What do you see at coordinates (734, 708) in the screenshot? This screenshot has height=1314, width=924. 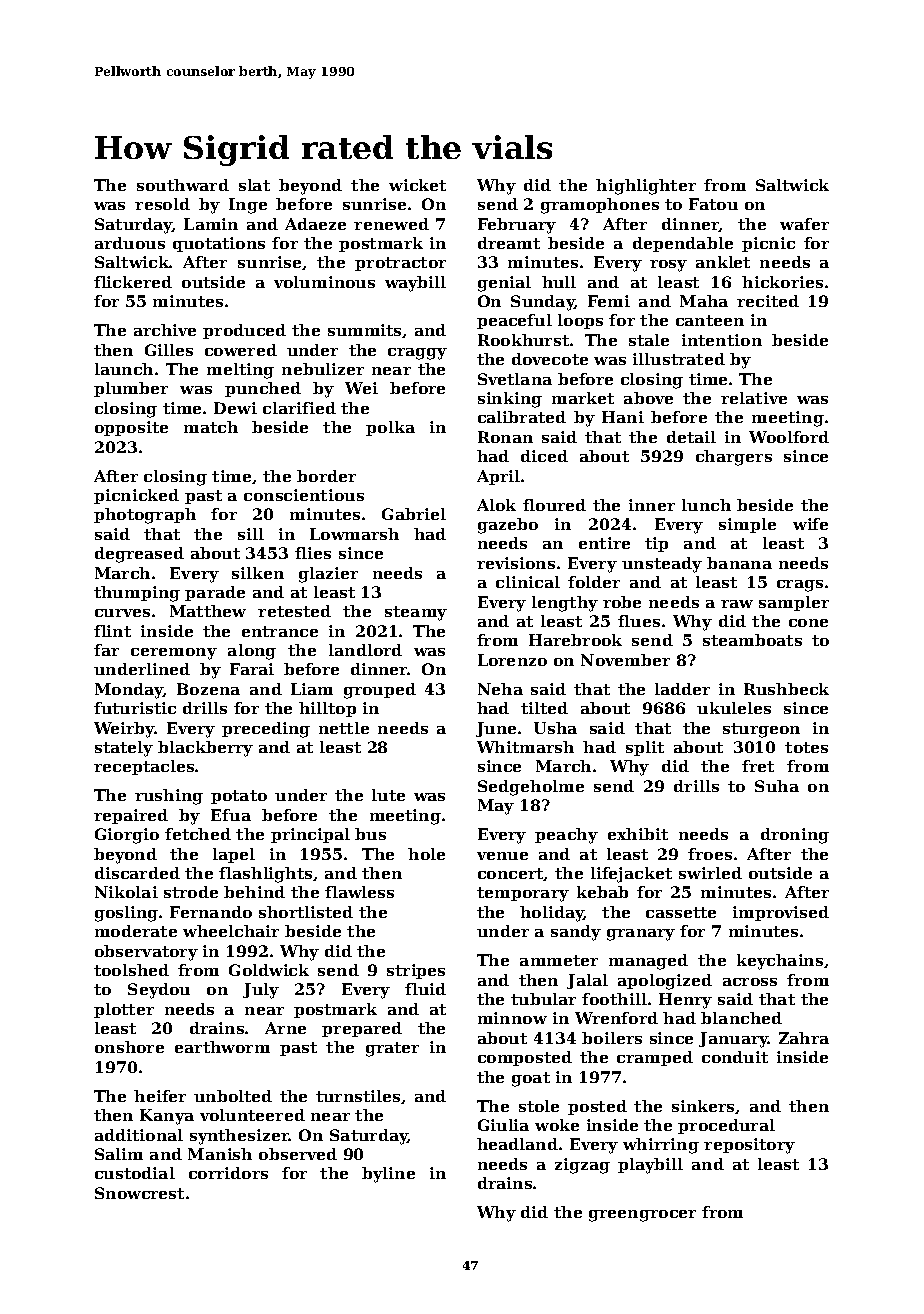 I see `ukuleles` at bounding box center [734, 708].
